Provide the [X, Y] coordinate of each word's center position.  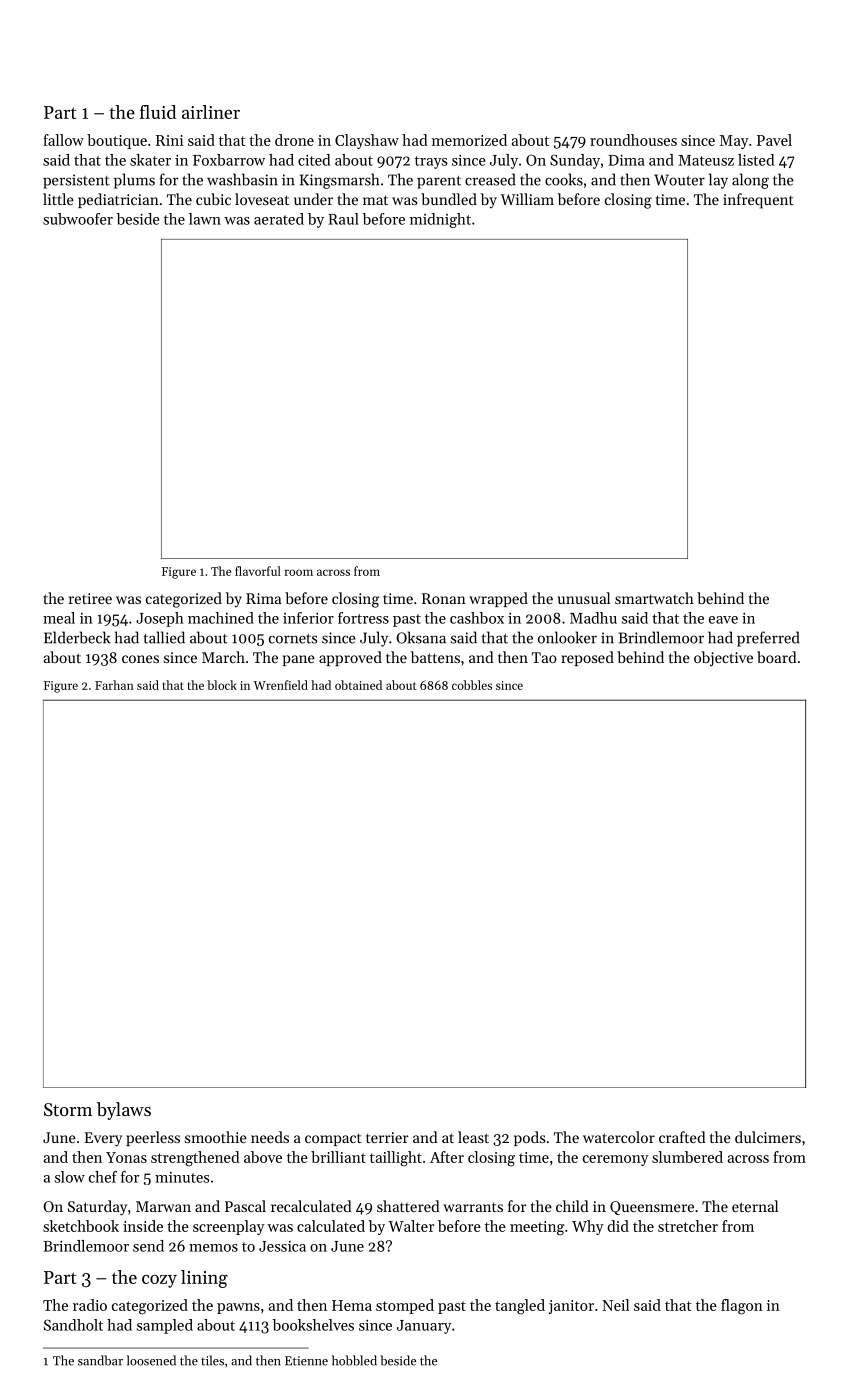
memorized [469, 140]
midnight [440, 220]
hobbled [354, 1360]
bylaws [124, 1111]
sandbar [100, 1360]
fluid [158, 112]
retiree [90, 598]
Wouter [679, 180]
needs [270, 1137]
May [734, 142]
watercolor [619, 1137]
